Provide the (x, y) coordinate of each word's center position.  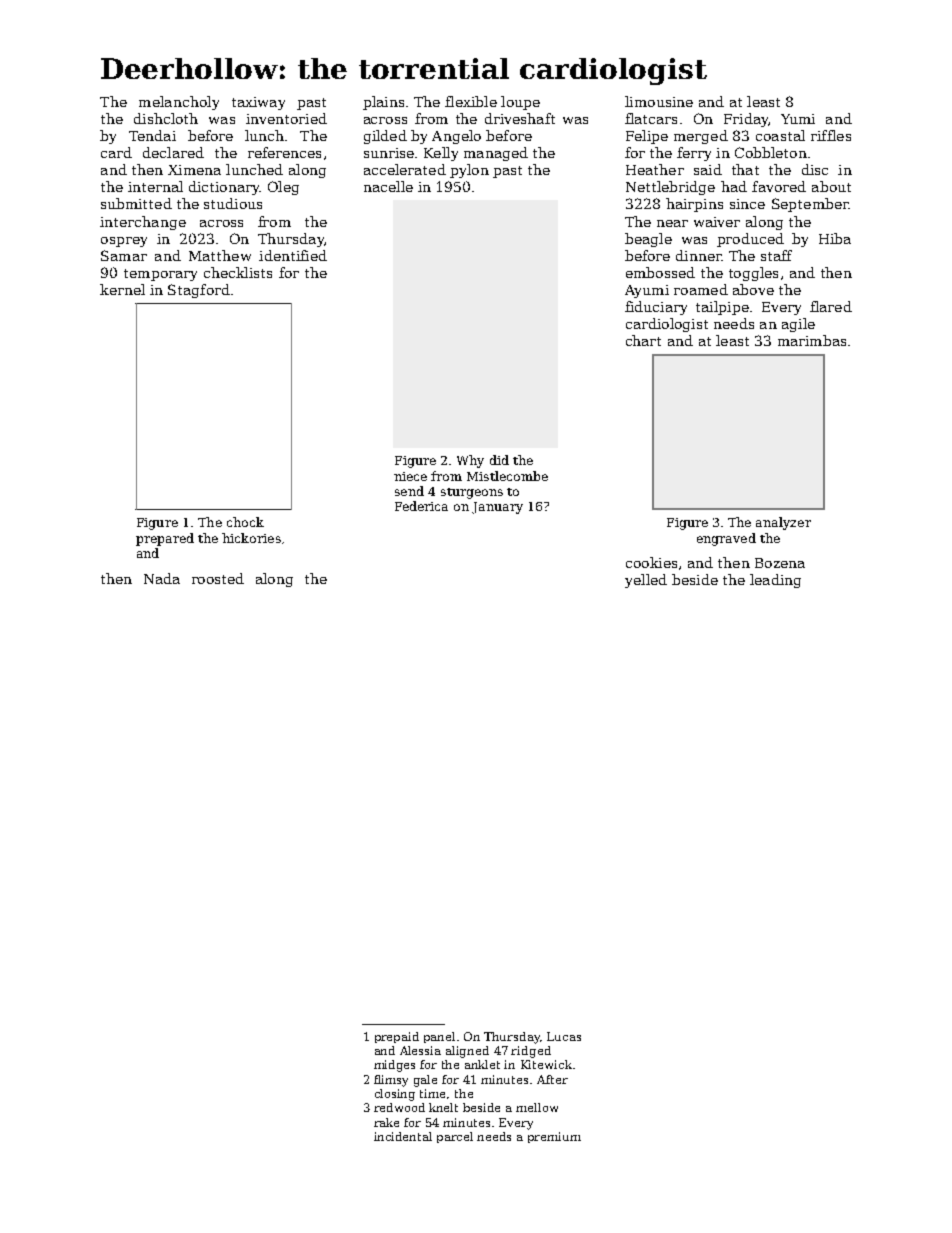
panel (439, 1037)
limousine (659, 101)
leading (775, 581)
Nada (162, 578)
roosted (218, 578)
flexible (471, 101)
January (497, 508)
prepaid (397, 1037)
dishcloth (166, 118)
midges (394, 1066)
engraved (726, 539)
